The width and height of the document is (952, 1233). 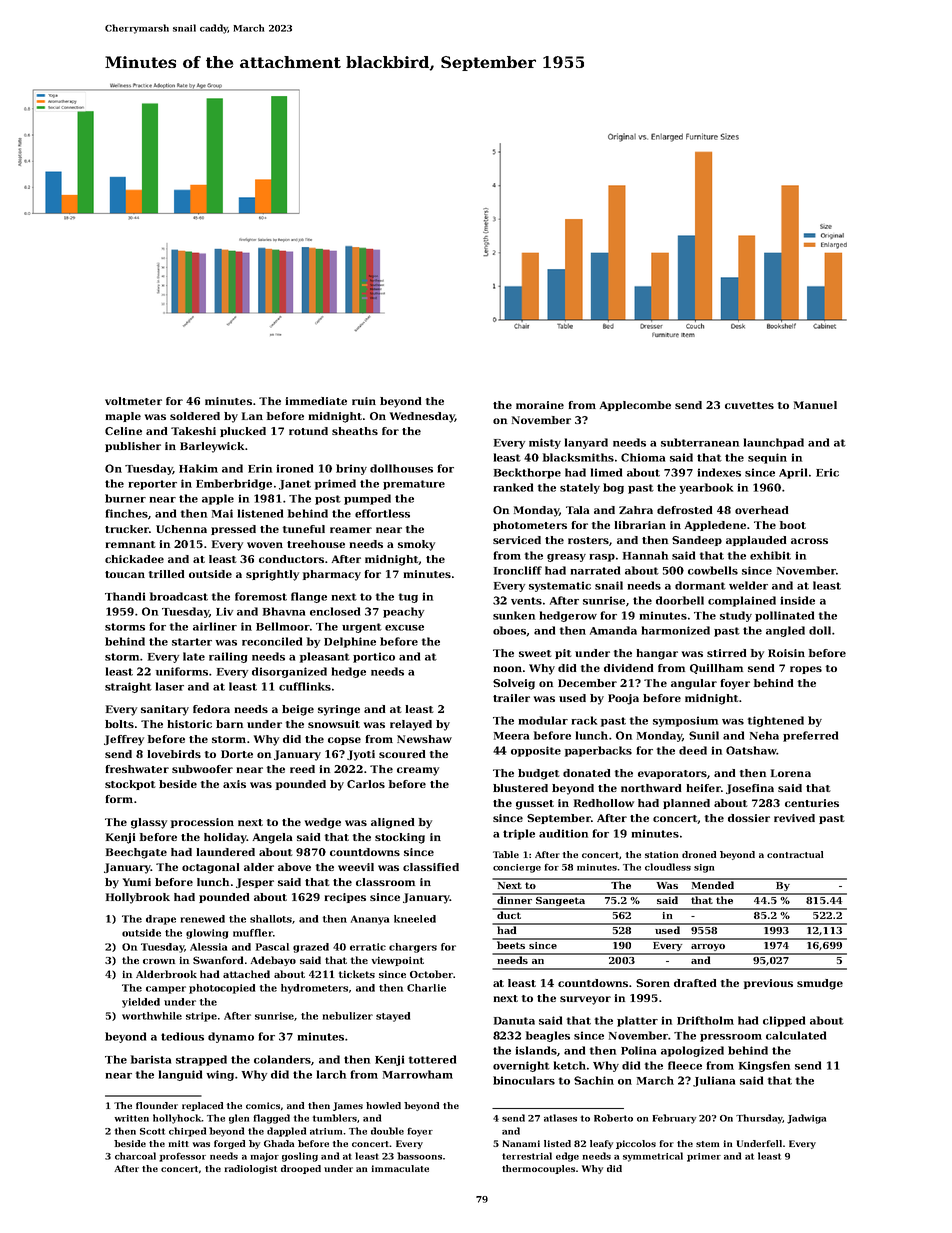 I want to click on replaced, so click(x=202, y=1106).
